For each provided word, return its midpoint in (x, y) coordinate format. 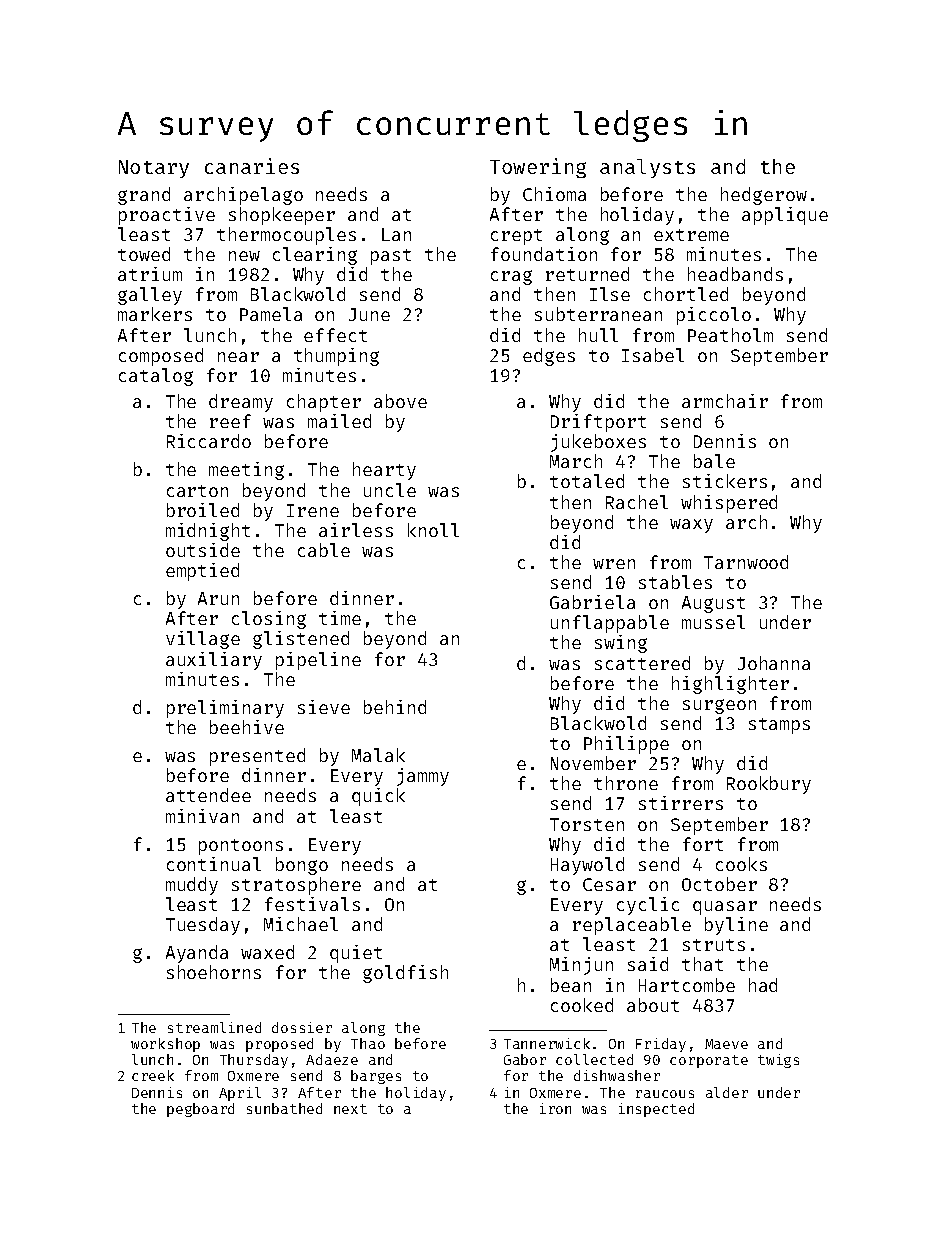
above (400, 401)
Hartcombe (687, 985)
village (203, 640)
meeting (246, 471)
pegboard (200, 1110)
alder (727, 1092)
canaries (252, 166)
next (350, 1109)
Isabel (653, 355)
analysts (647, 168)
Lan (396, 234)
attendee (208, 795)
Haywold (587, 866)
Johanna (774, 663)
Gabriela (592, 602)
